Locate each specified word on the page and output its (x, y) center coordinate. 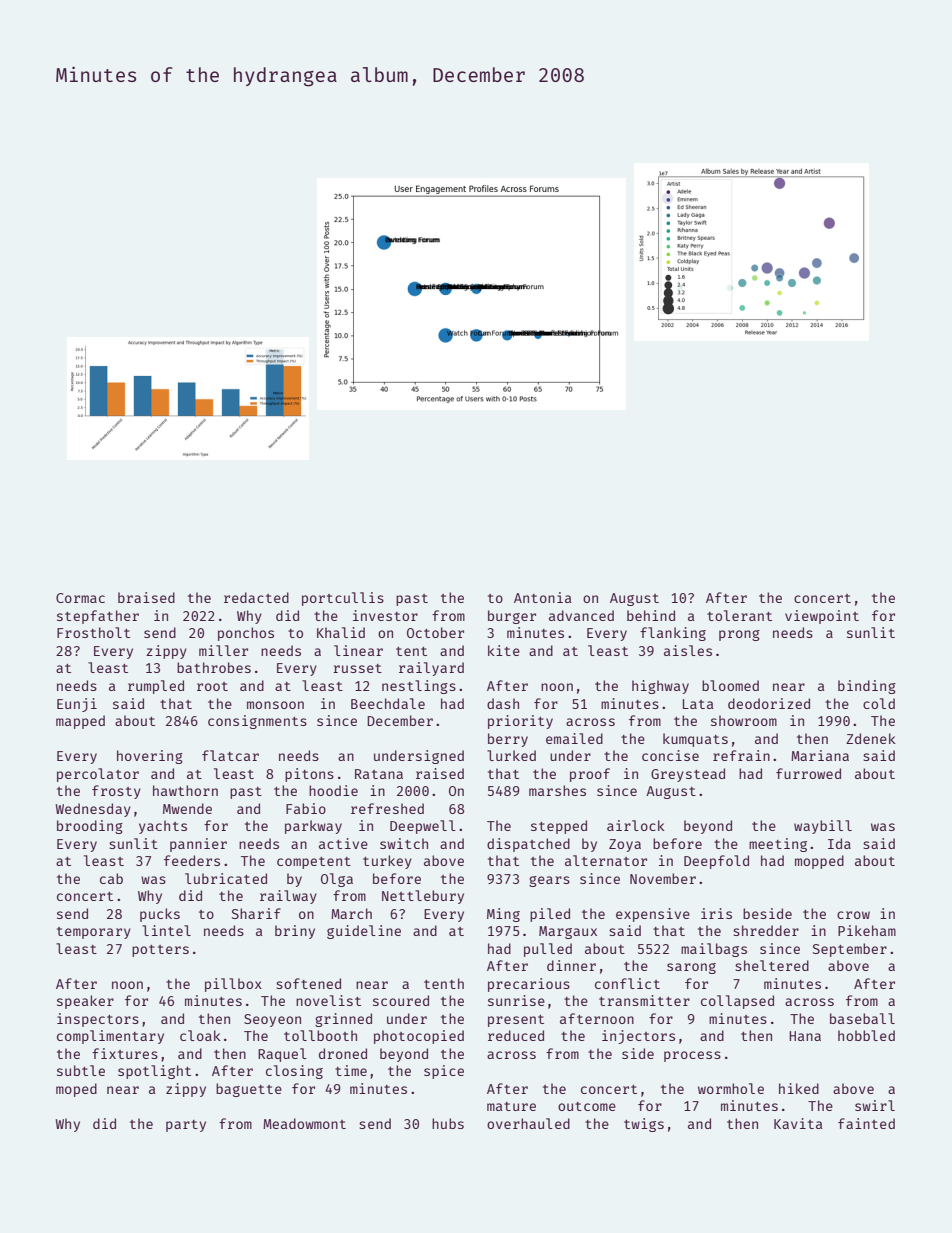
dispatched (528, 845)
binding (867, 687)
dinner (571, 965)
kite (504, 650)
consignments (257, 722)
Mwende (187, 808)
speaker (85, 1002)
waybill (823, 827)
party (186, 1126)
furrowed (808, 773)
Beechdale (388, 703)
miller (223, 650)
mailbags (714, 950)
